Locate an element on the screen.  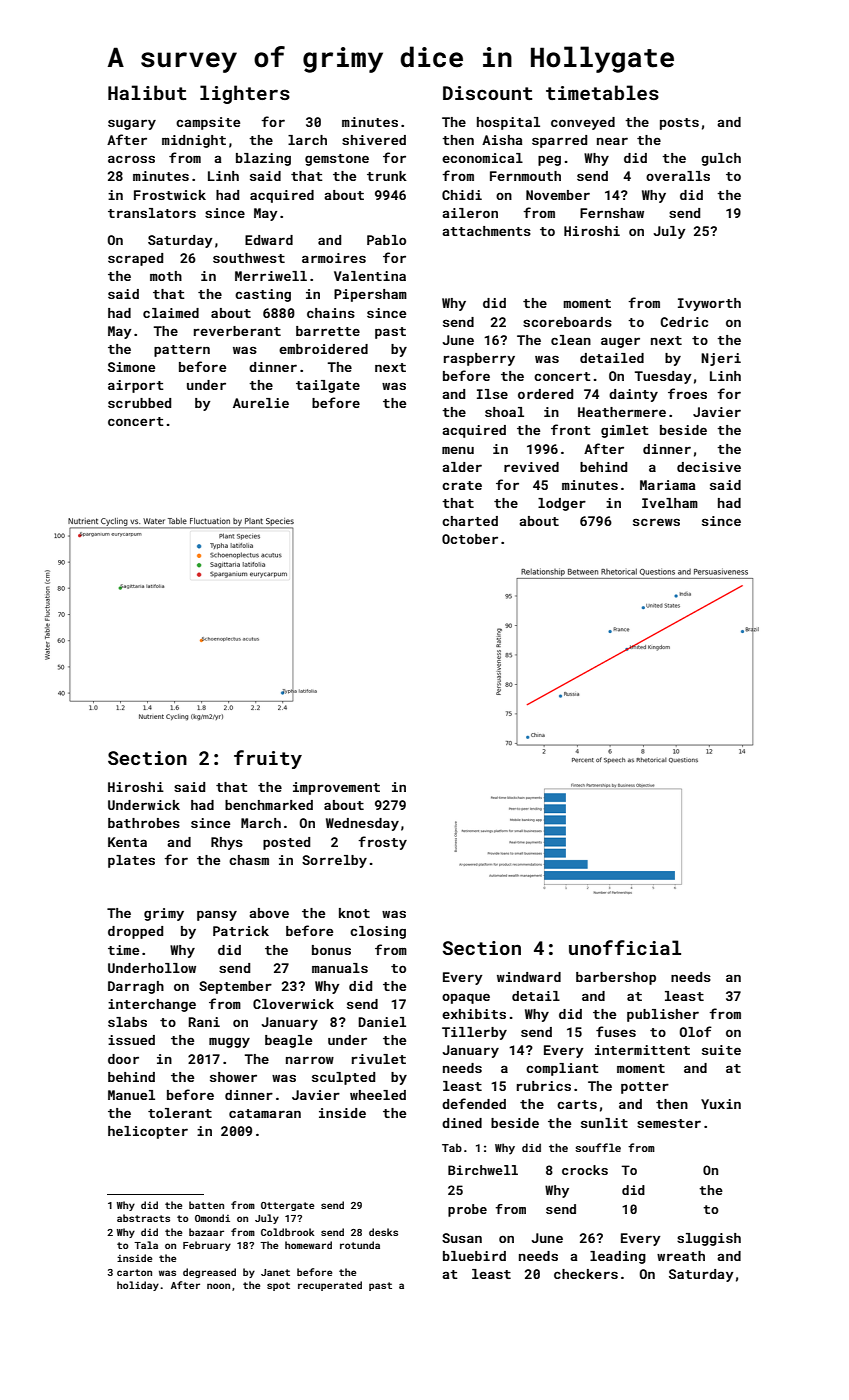
Cloverwick is located at coordinates (293, 1004).
